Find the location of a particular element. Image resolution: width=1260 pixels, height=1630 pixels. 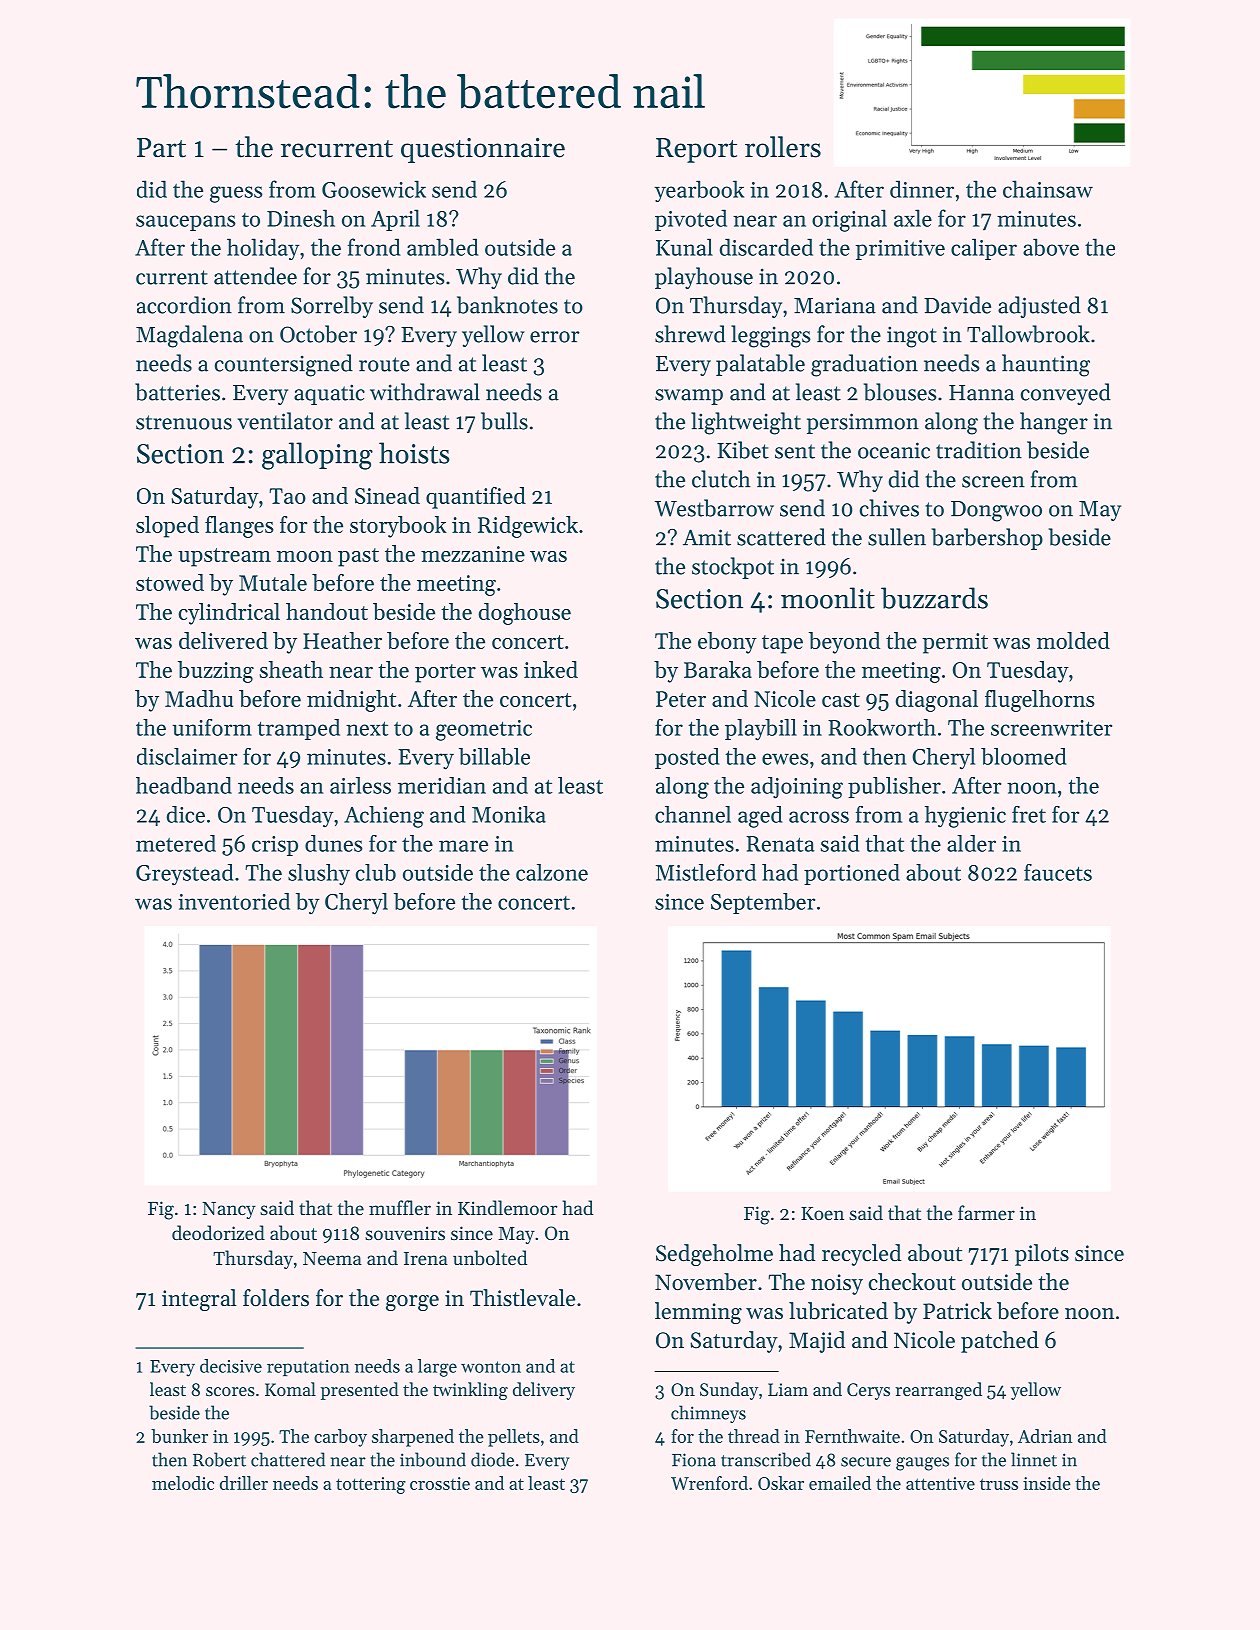

molded is located at coordinates (1073, 640).
